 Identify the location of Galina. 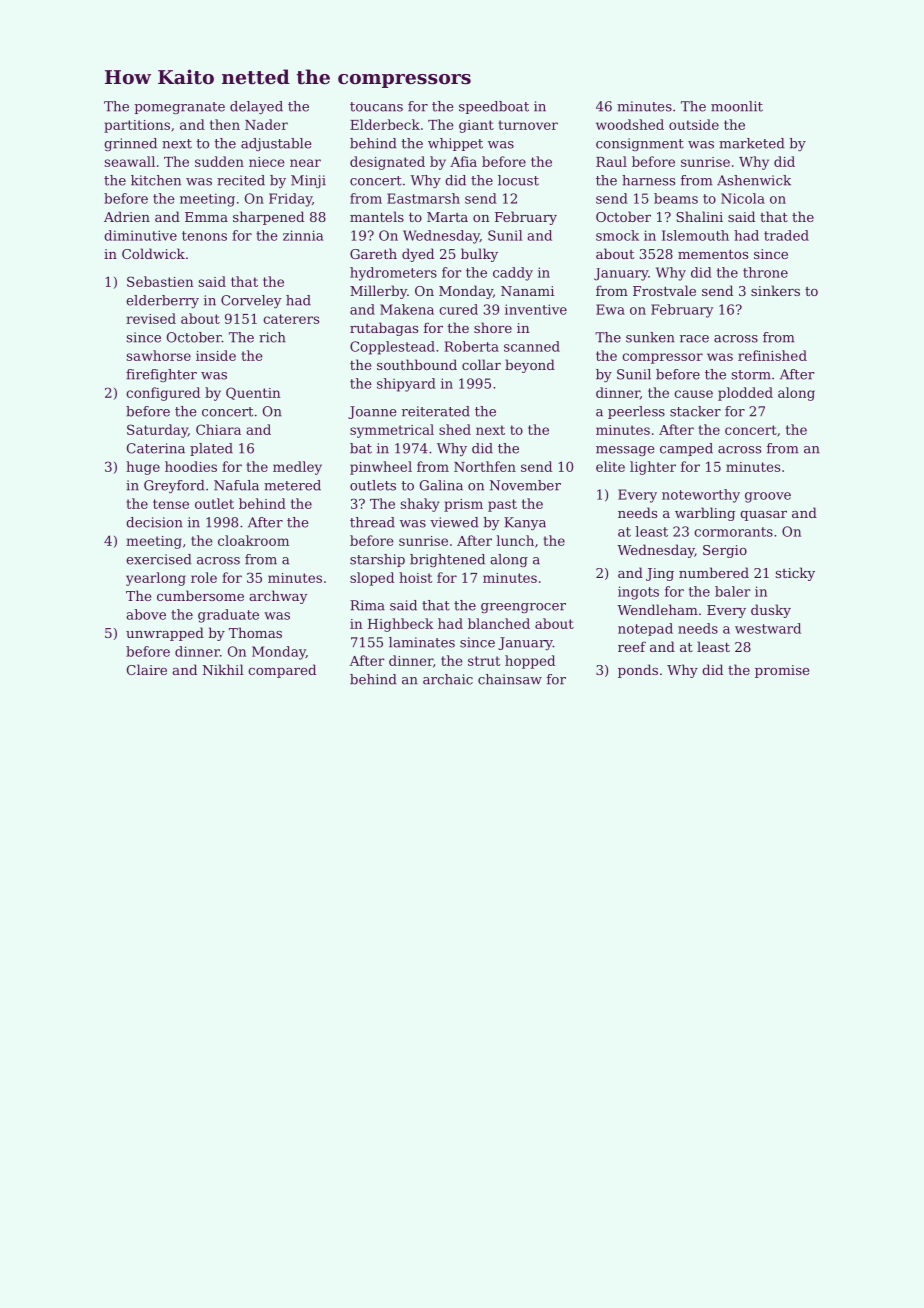
(441, 485).
